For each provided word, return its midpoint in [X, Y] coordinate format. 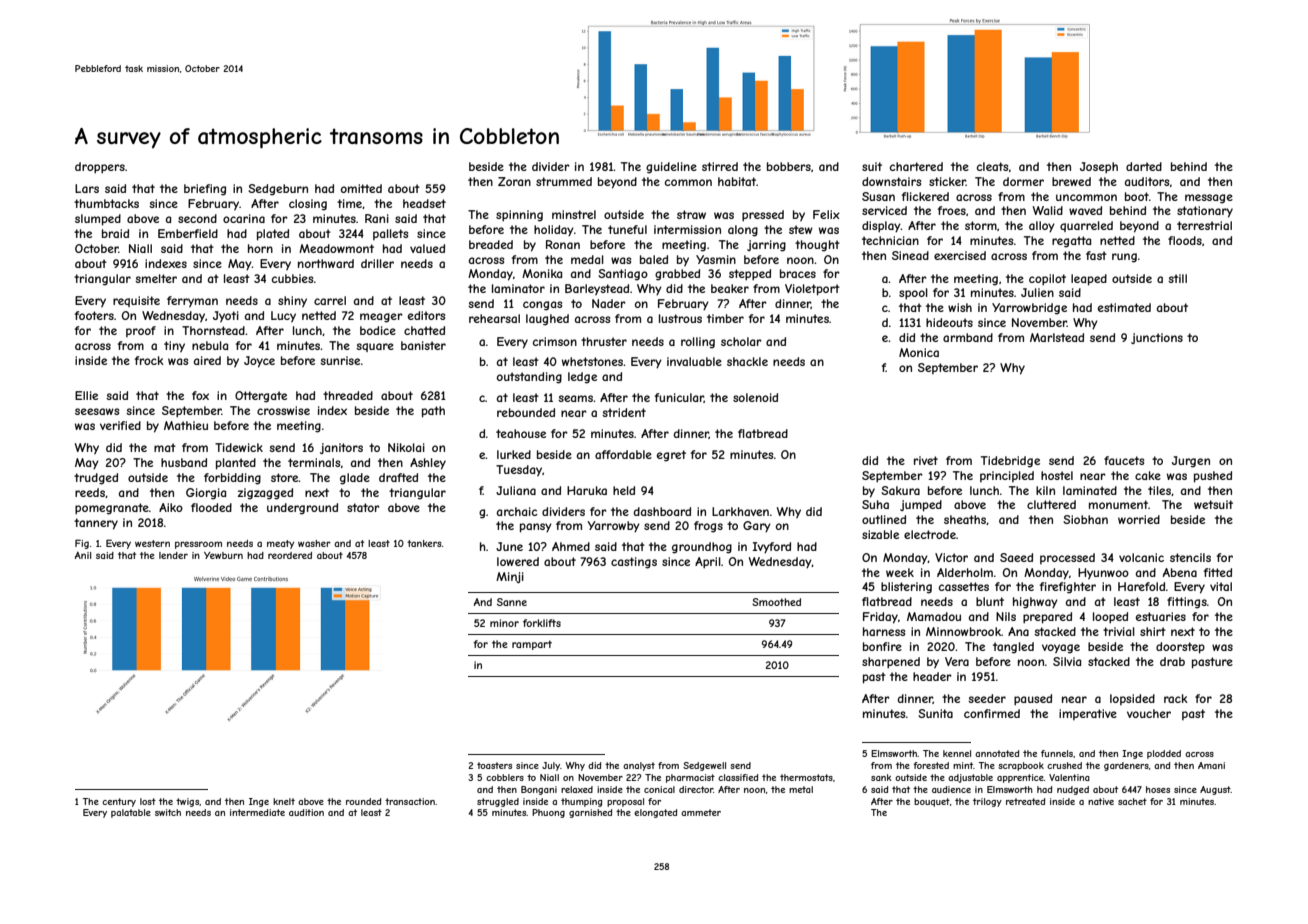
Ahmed [571, 546]
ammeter [701, 812]
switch [168, 812]
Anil [83, 555]
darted [1144, 166]
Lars [87, 188]
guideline [671, 168]
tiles [1159, 490]
